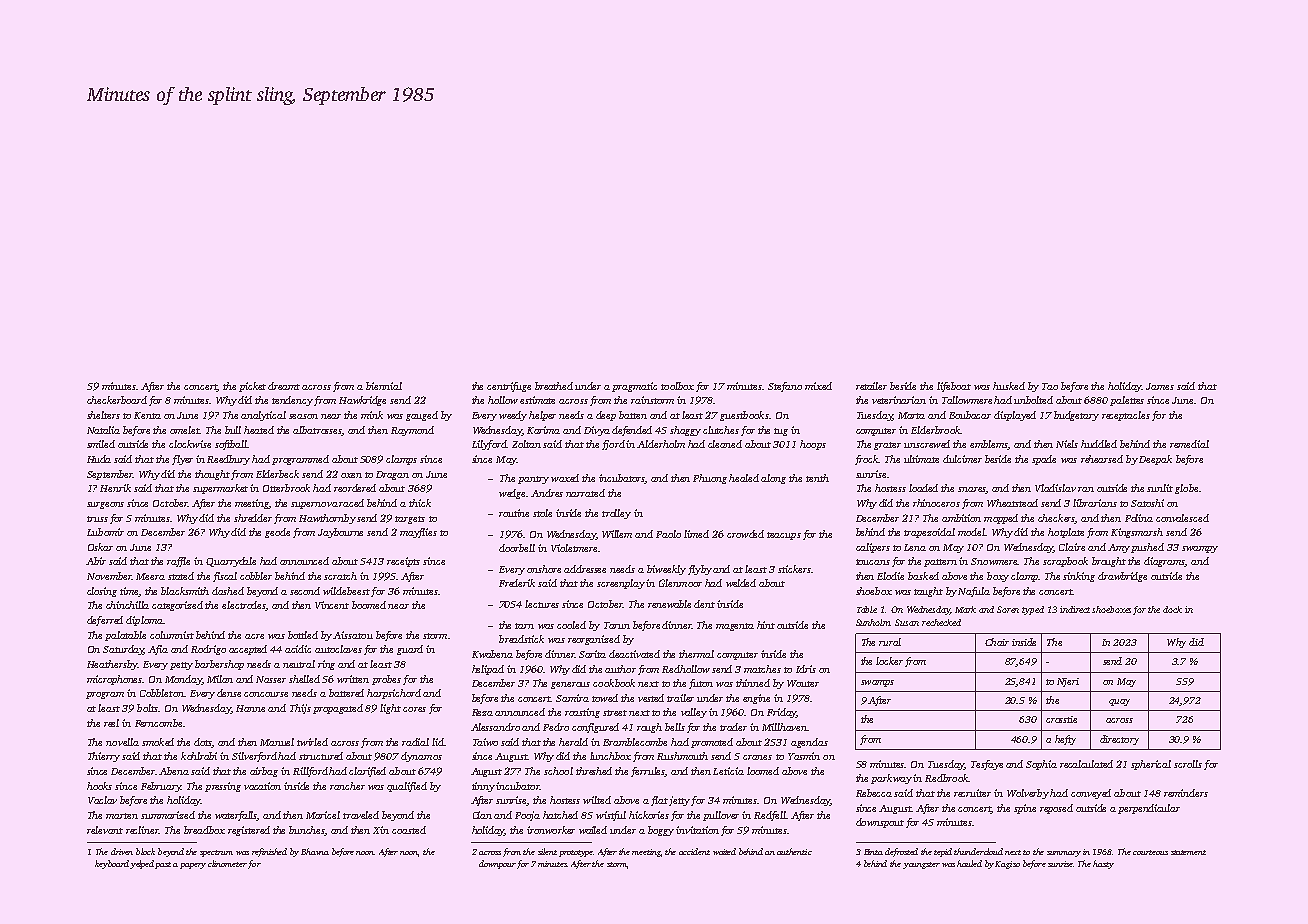 The height and width of the screenshot is (924, 1308). Describe the element at coordinates (514, 513) in the screenshot. I see `routine` at that location.
